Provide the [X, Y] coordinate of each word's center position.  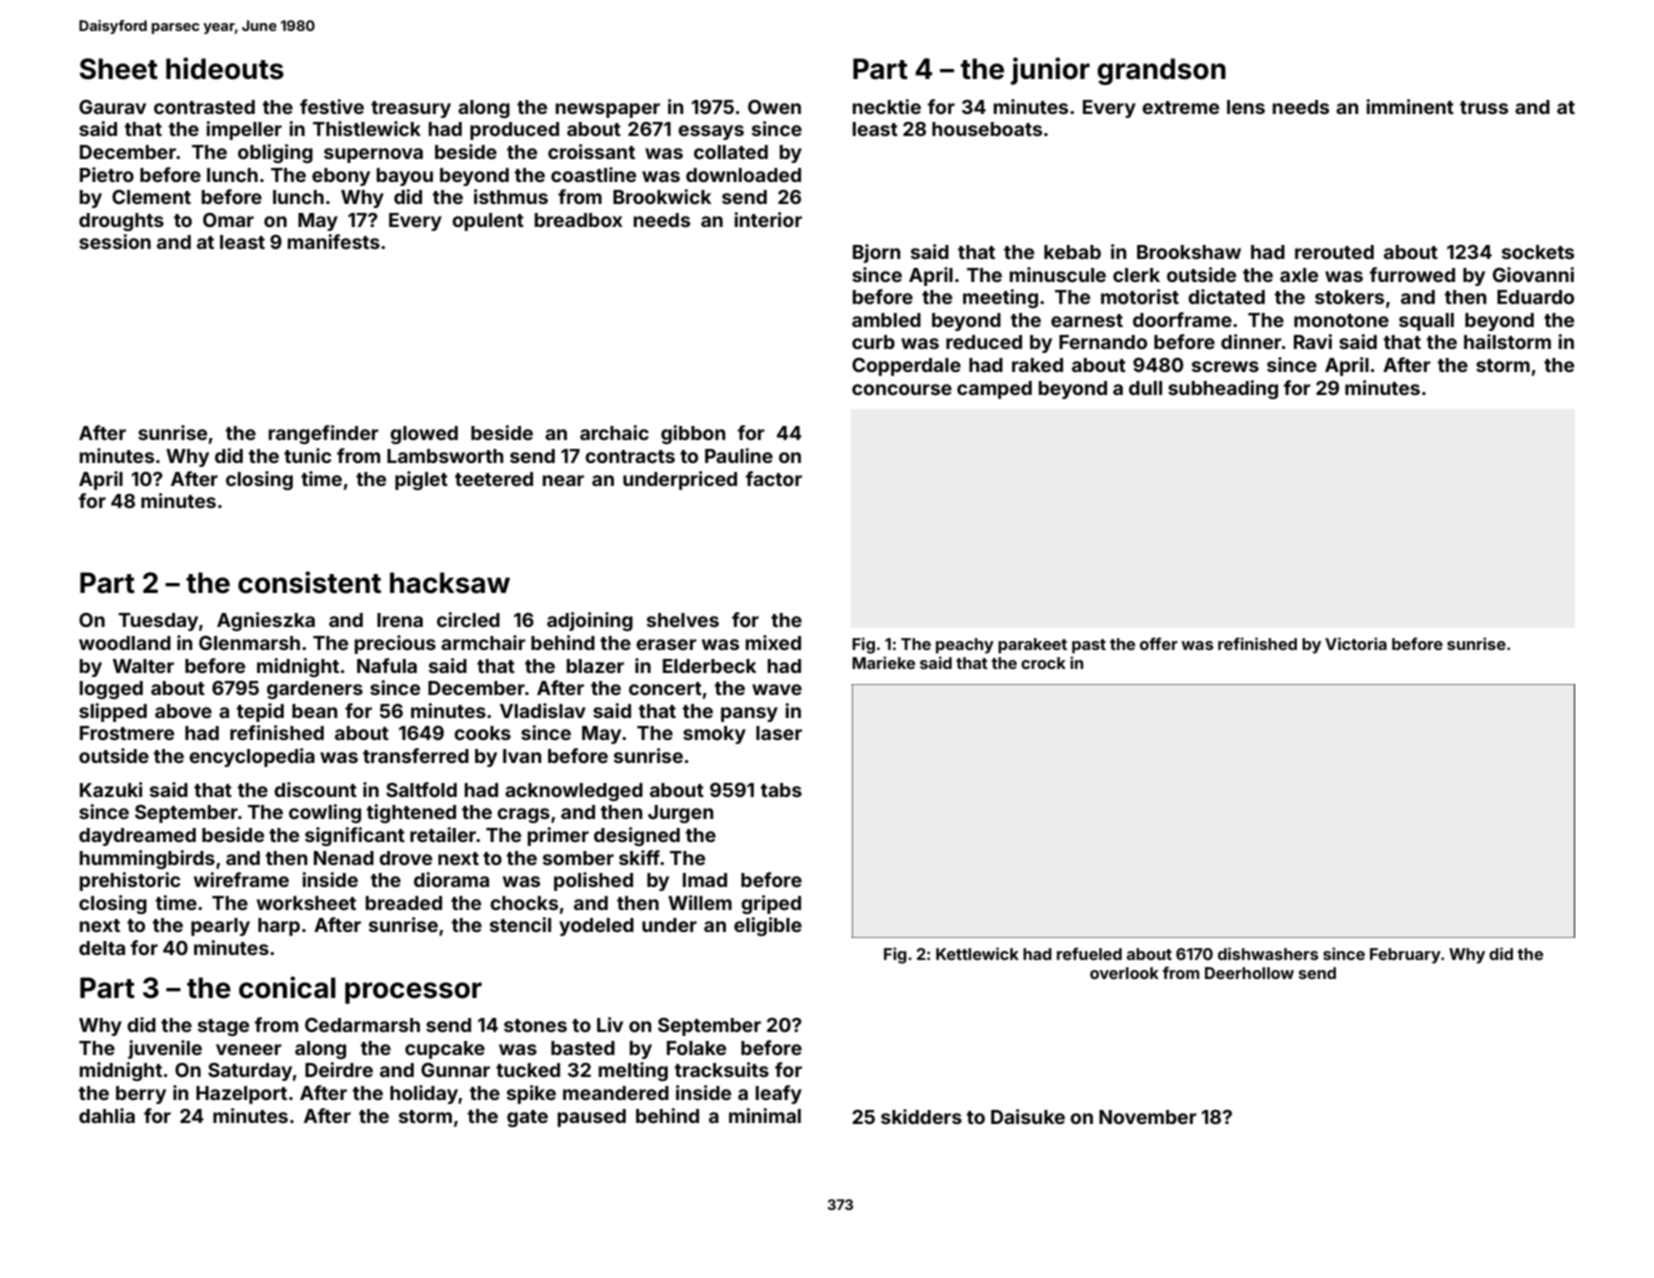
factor [774, 478]
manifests [334, 241]
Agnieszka [266, 621]
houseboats [987, 129]
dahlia [107, 1115]
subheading [1223, 389]
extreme [1180, 107]
